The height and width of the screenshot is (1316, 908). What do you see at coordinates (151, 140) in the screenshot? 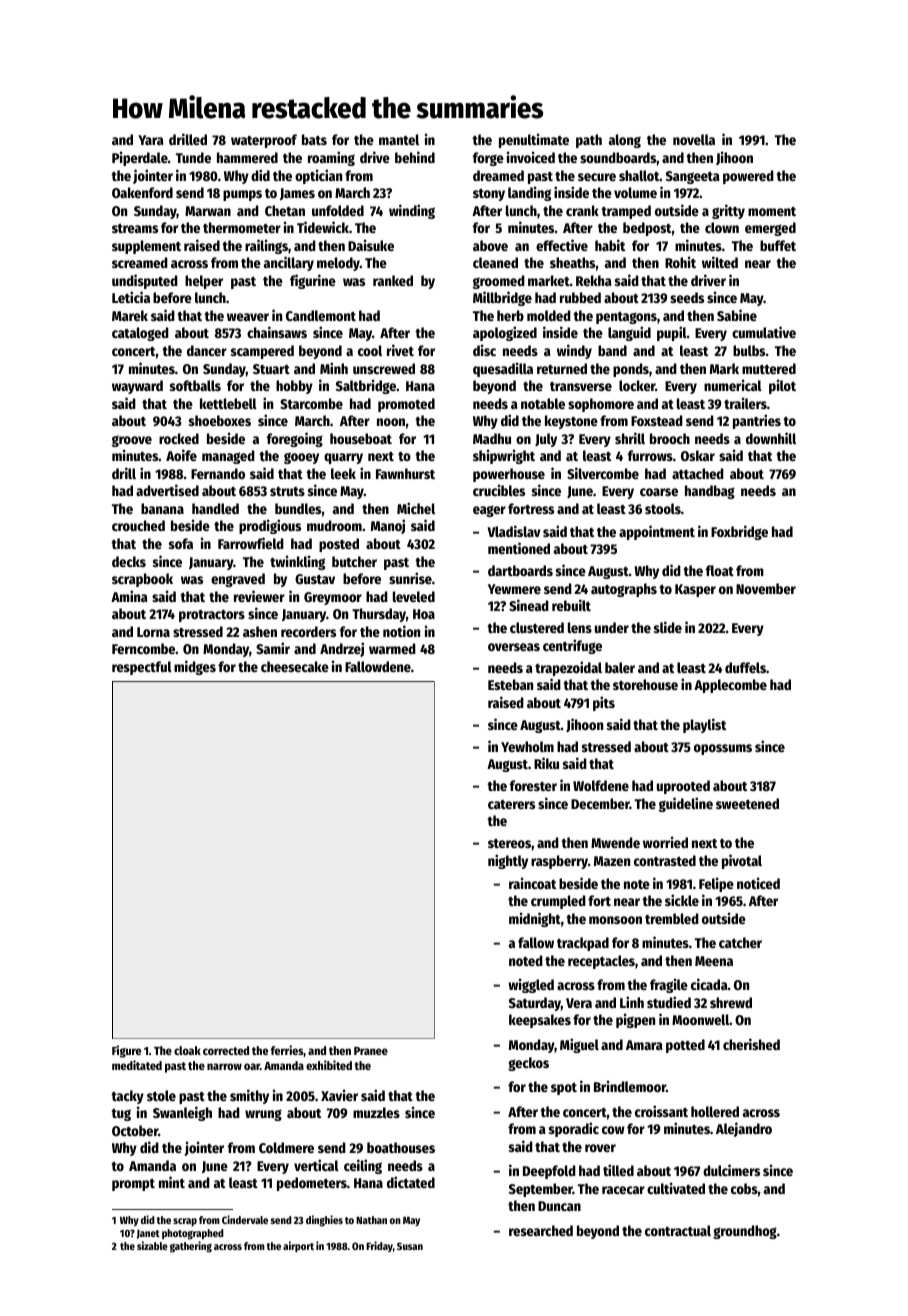
I see `Yara` at bounding box center [151, 140].
